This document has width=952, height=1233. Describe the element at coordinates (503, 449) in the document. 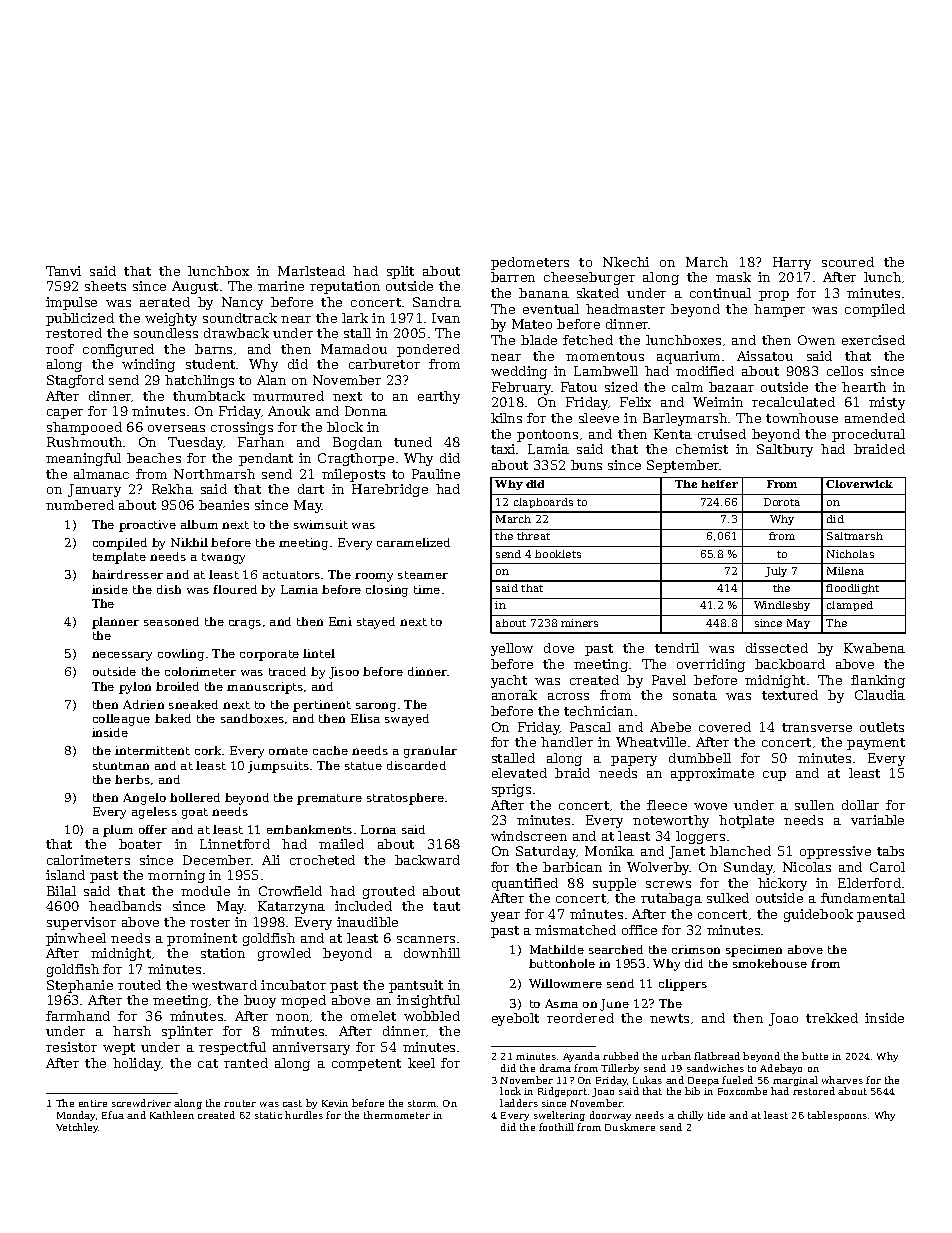

I see `taxi` at that location.
